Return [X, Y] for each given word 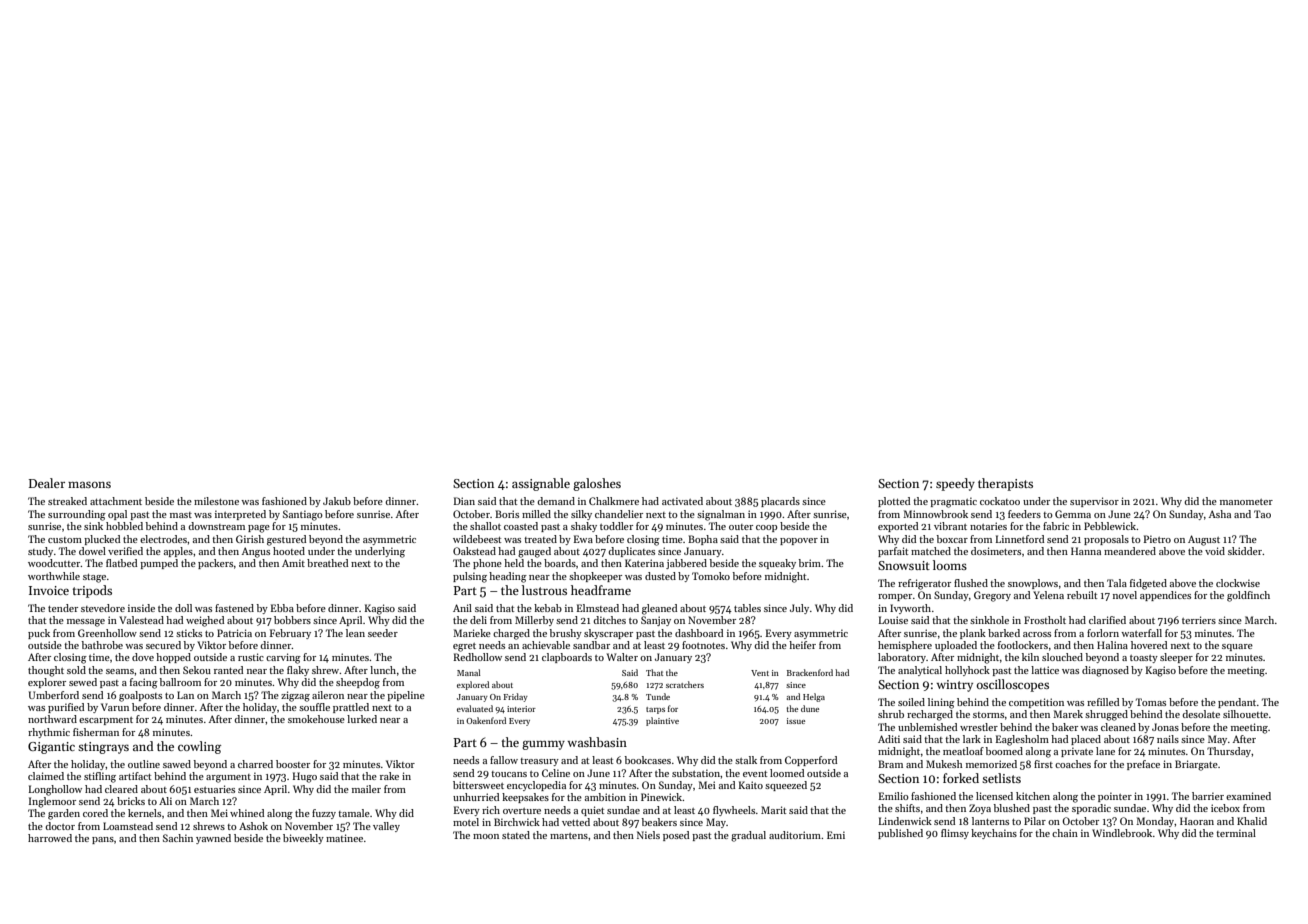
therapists [1005, 484]
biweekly [303, 839]
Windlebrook [1122, 833]
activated [682, 501]
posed [676, 836]
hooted [289, 551]
